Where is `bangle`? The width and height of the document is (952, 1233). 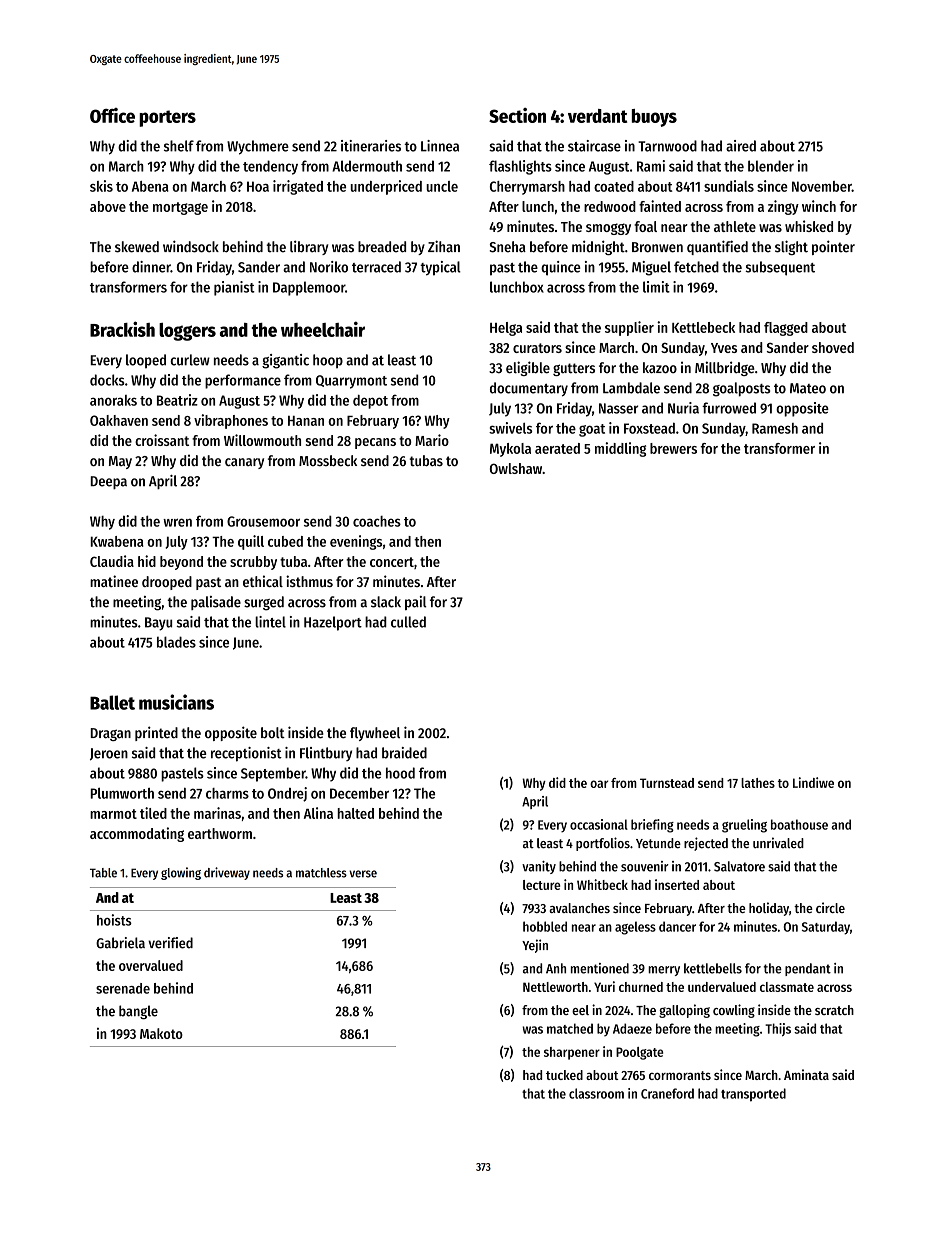 bangle is located at coordinates (138, 1012).
